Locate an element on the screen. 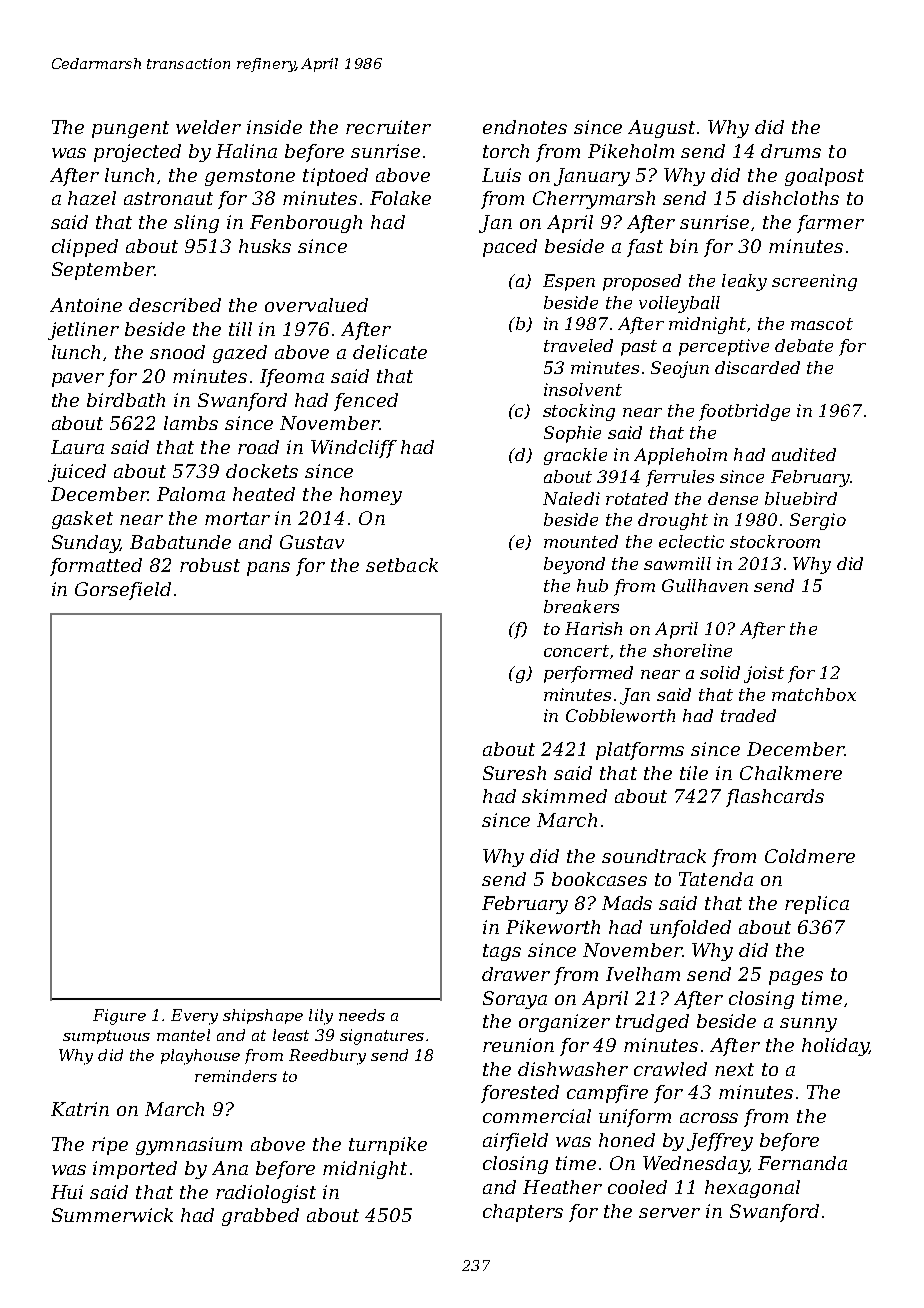 The height and width of the screenshot is (1308, 924). heated is located at coordinates (264, 494).
